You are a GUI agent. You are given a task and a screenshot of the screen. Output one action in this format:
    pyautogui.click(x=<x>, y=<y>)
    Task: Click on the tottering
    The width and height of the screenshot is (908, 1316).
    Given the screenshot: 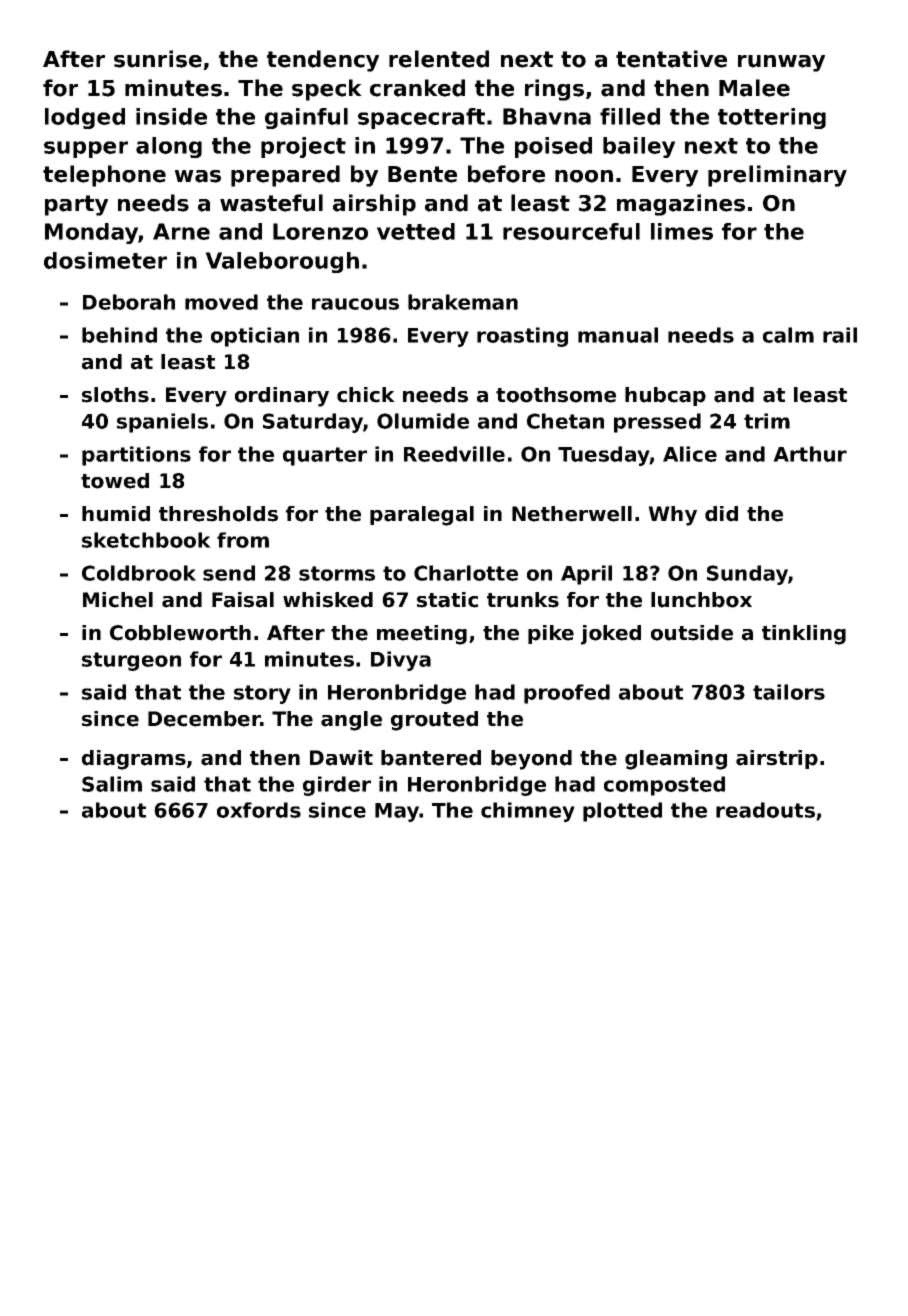 What is the action you would take?
    pyautogui.click(x=772, y=118)
